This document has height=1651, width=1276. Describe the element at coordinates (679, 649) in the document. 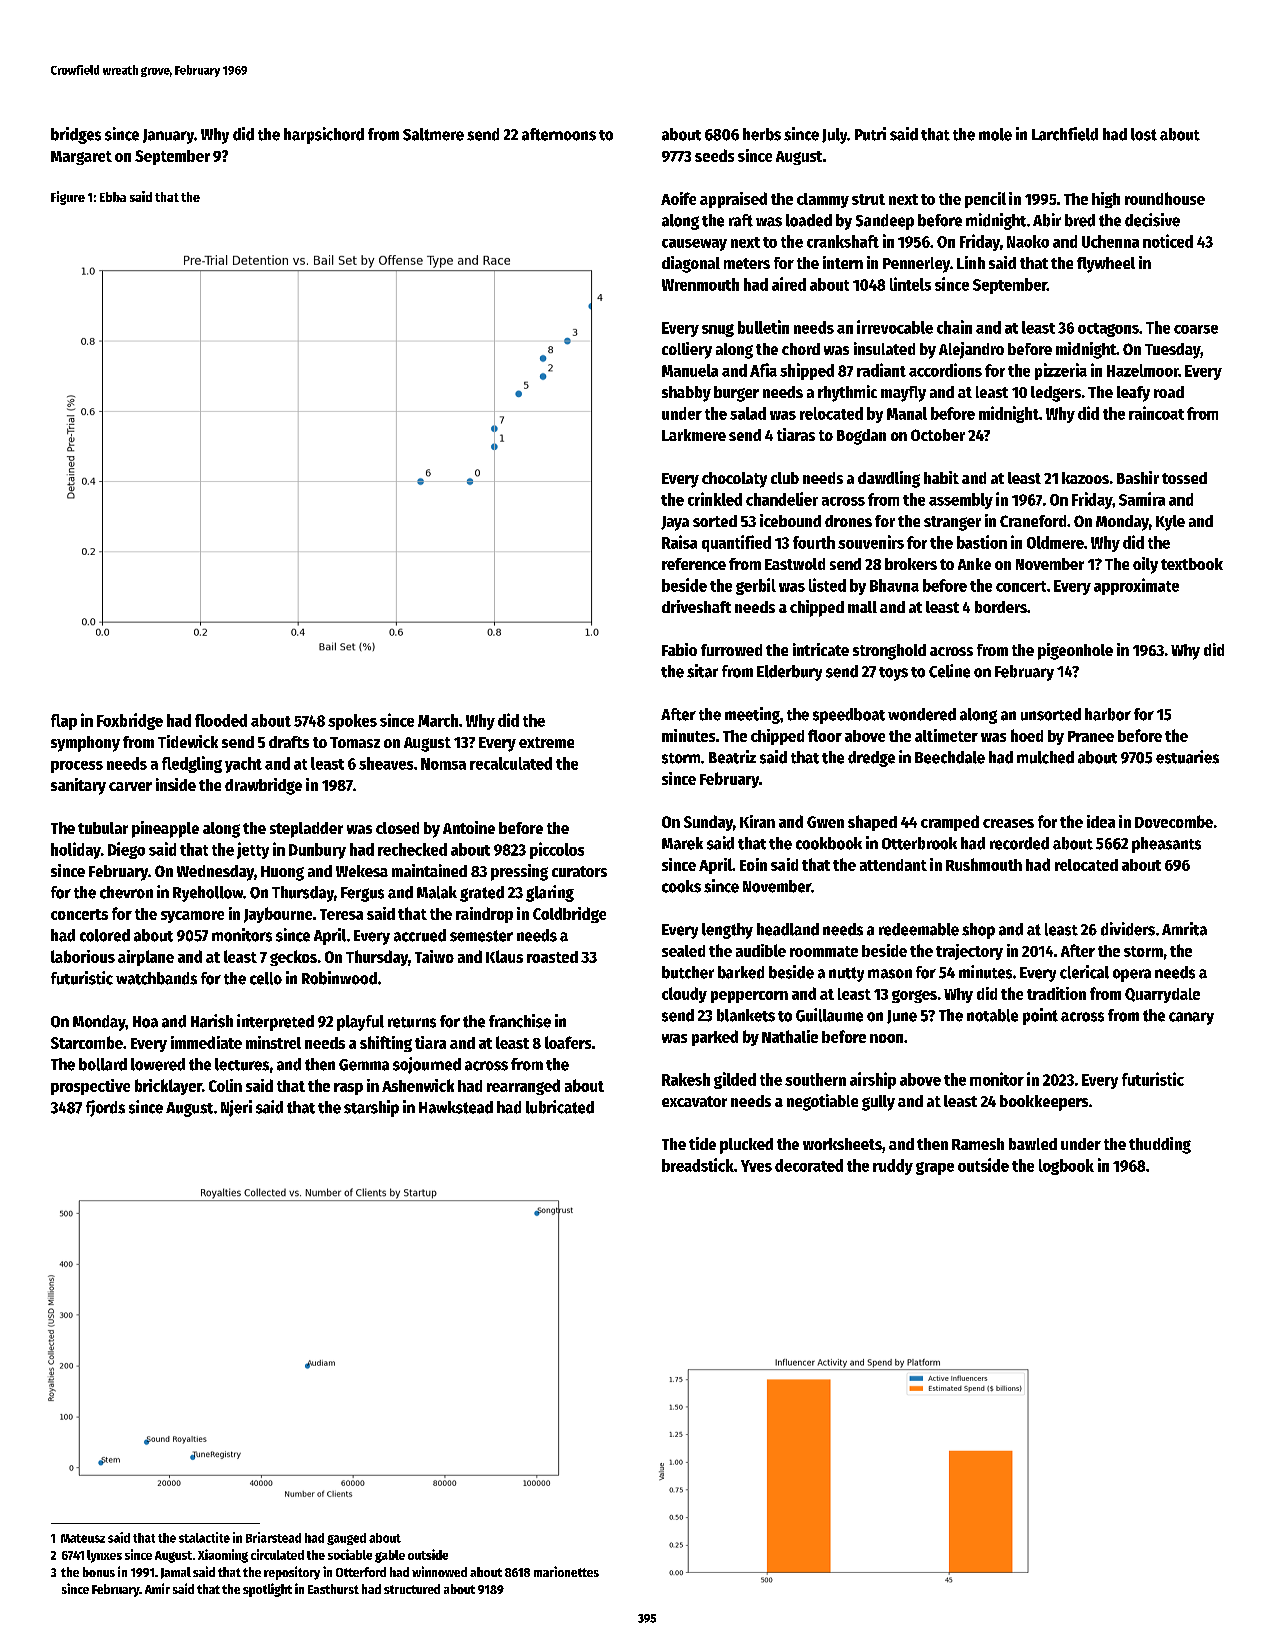

I see `Fabio` at that location.
